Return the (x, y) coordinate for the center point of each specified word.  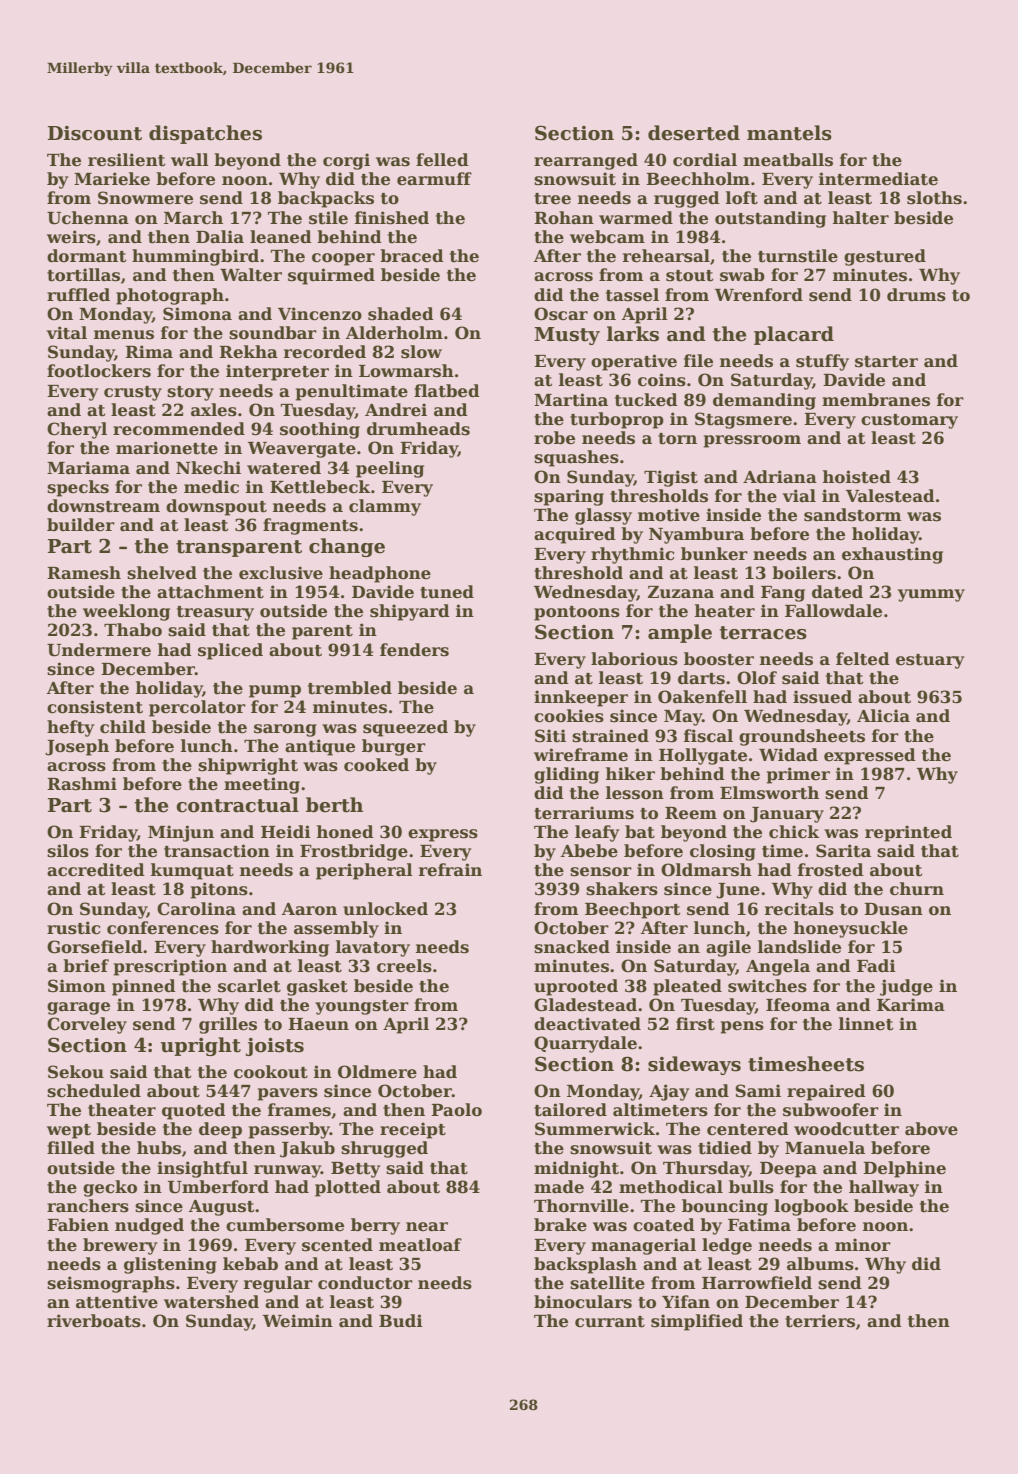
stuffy (822, 362)
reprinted (908, 833)
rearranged (586, 161)
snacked (572, 947)
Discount (95, 133)
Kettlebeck (320, 487)
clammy (385, 507)
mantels (789, 133)
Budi (401, 1321)
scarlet (249, 986)
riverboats (94, 1321)
